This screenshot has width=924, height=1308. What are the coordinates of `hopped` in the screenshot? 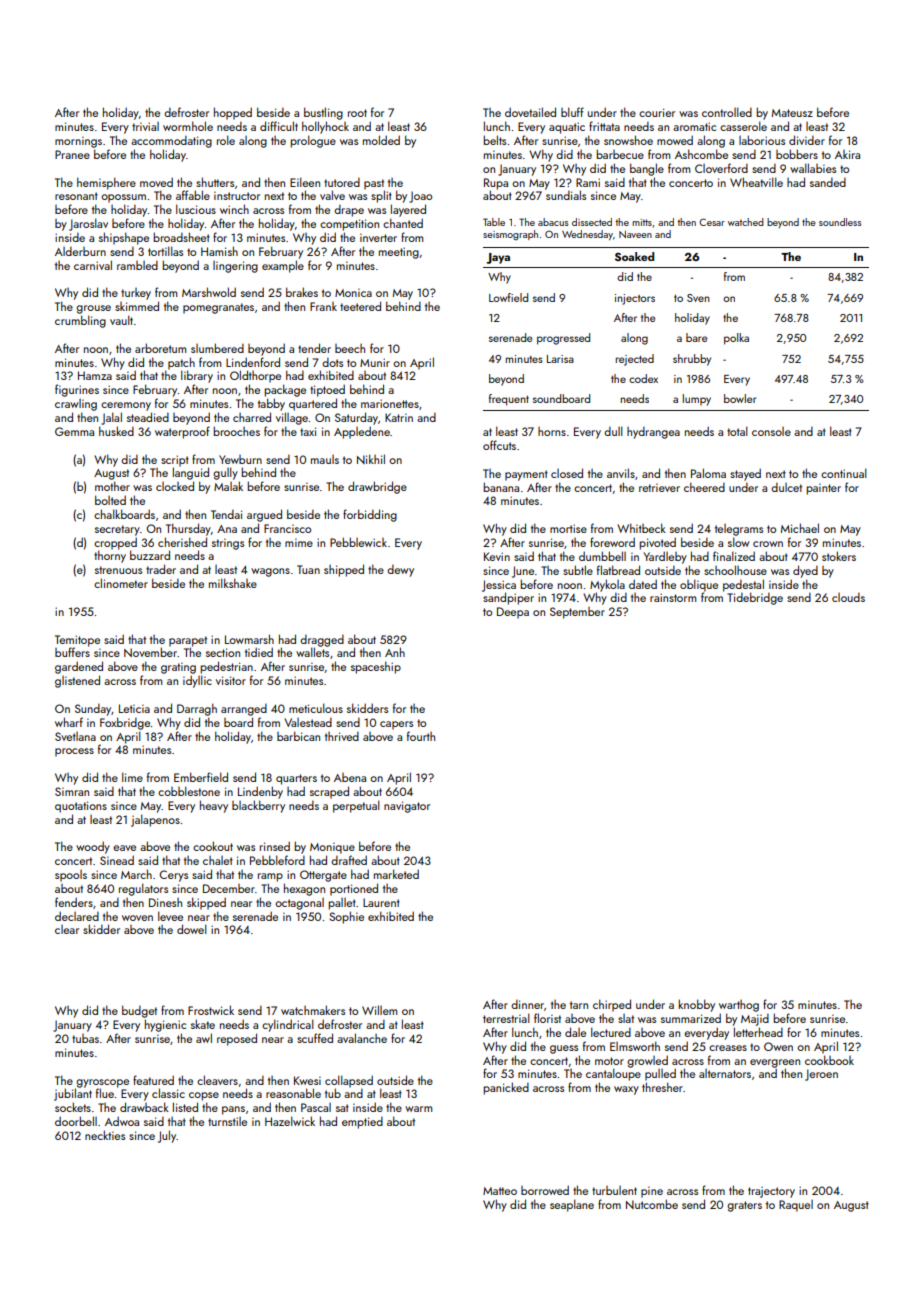 It's located at (233, 113).
